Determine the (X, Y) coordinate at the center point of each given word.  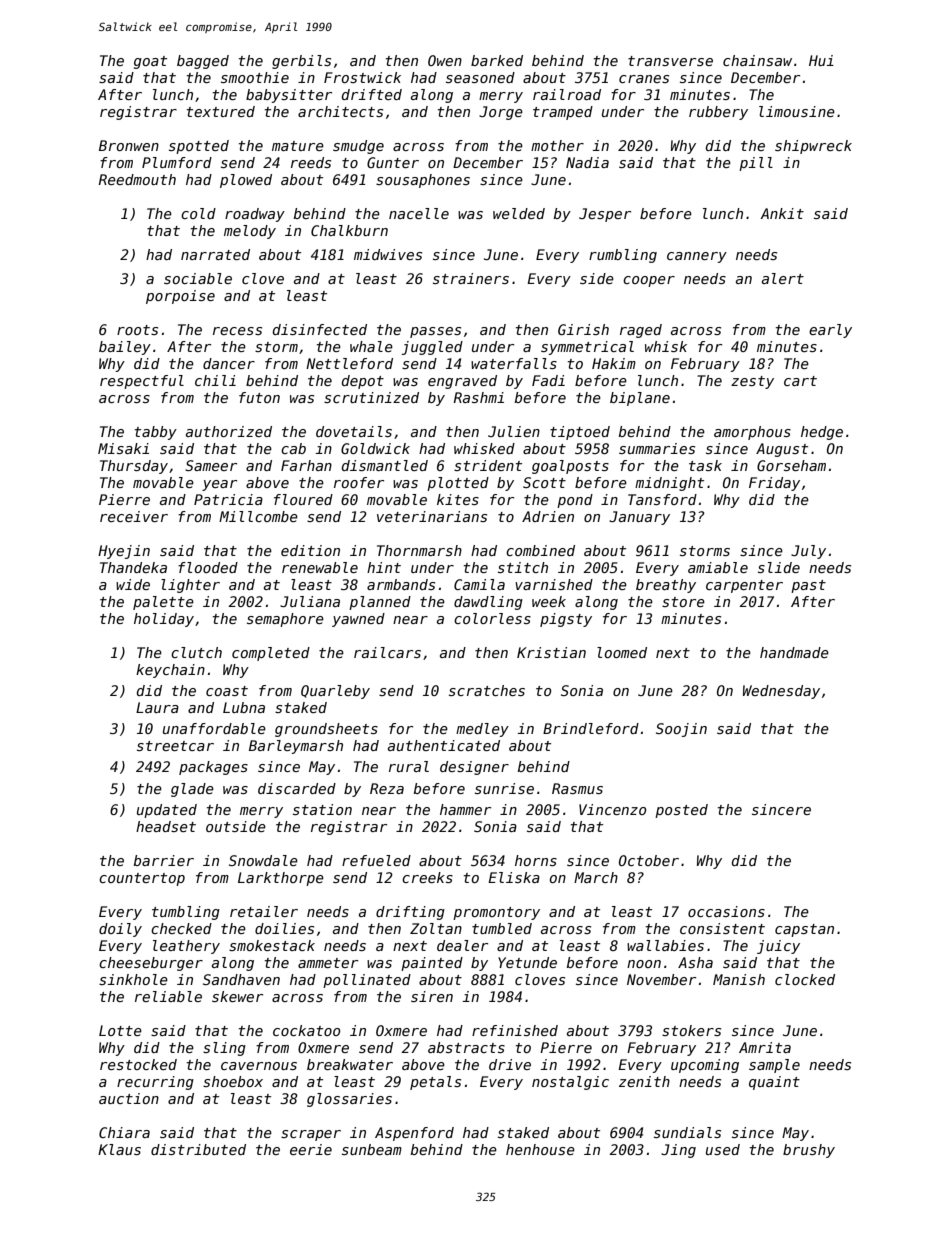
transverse (670, 61)
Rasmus (577, 788)
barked (497, 60)
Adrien (548, 516)
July (808, 552)
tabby (156, 433)
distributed (198, 1149)
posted (681, 811)
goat (150, 62)
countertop (142, 879)
